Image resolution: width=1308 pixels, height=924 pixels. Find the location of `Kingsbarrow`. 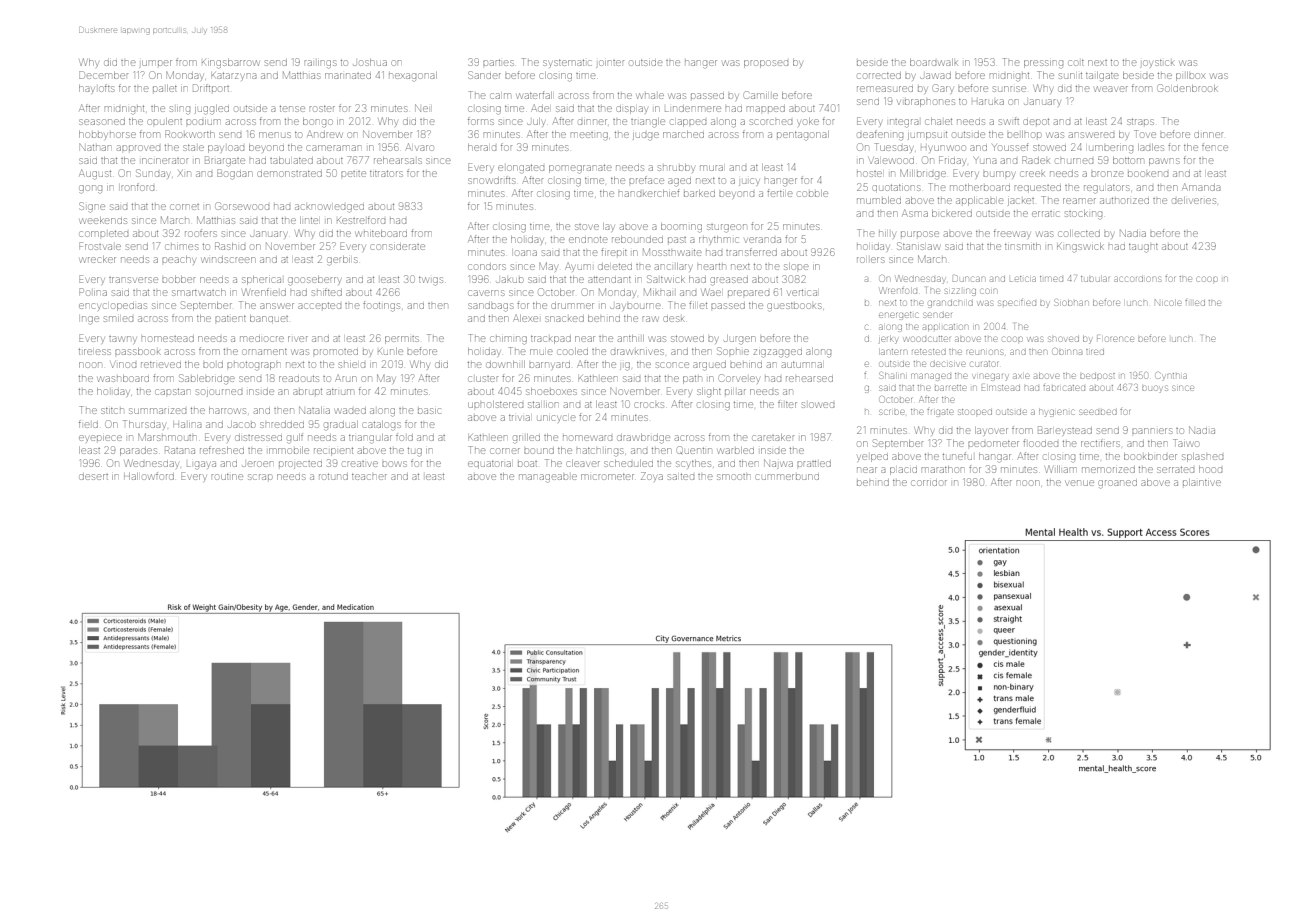

Kingsbarrow is located at coordinates (230, 64).
